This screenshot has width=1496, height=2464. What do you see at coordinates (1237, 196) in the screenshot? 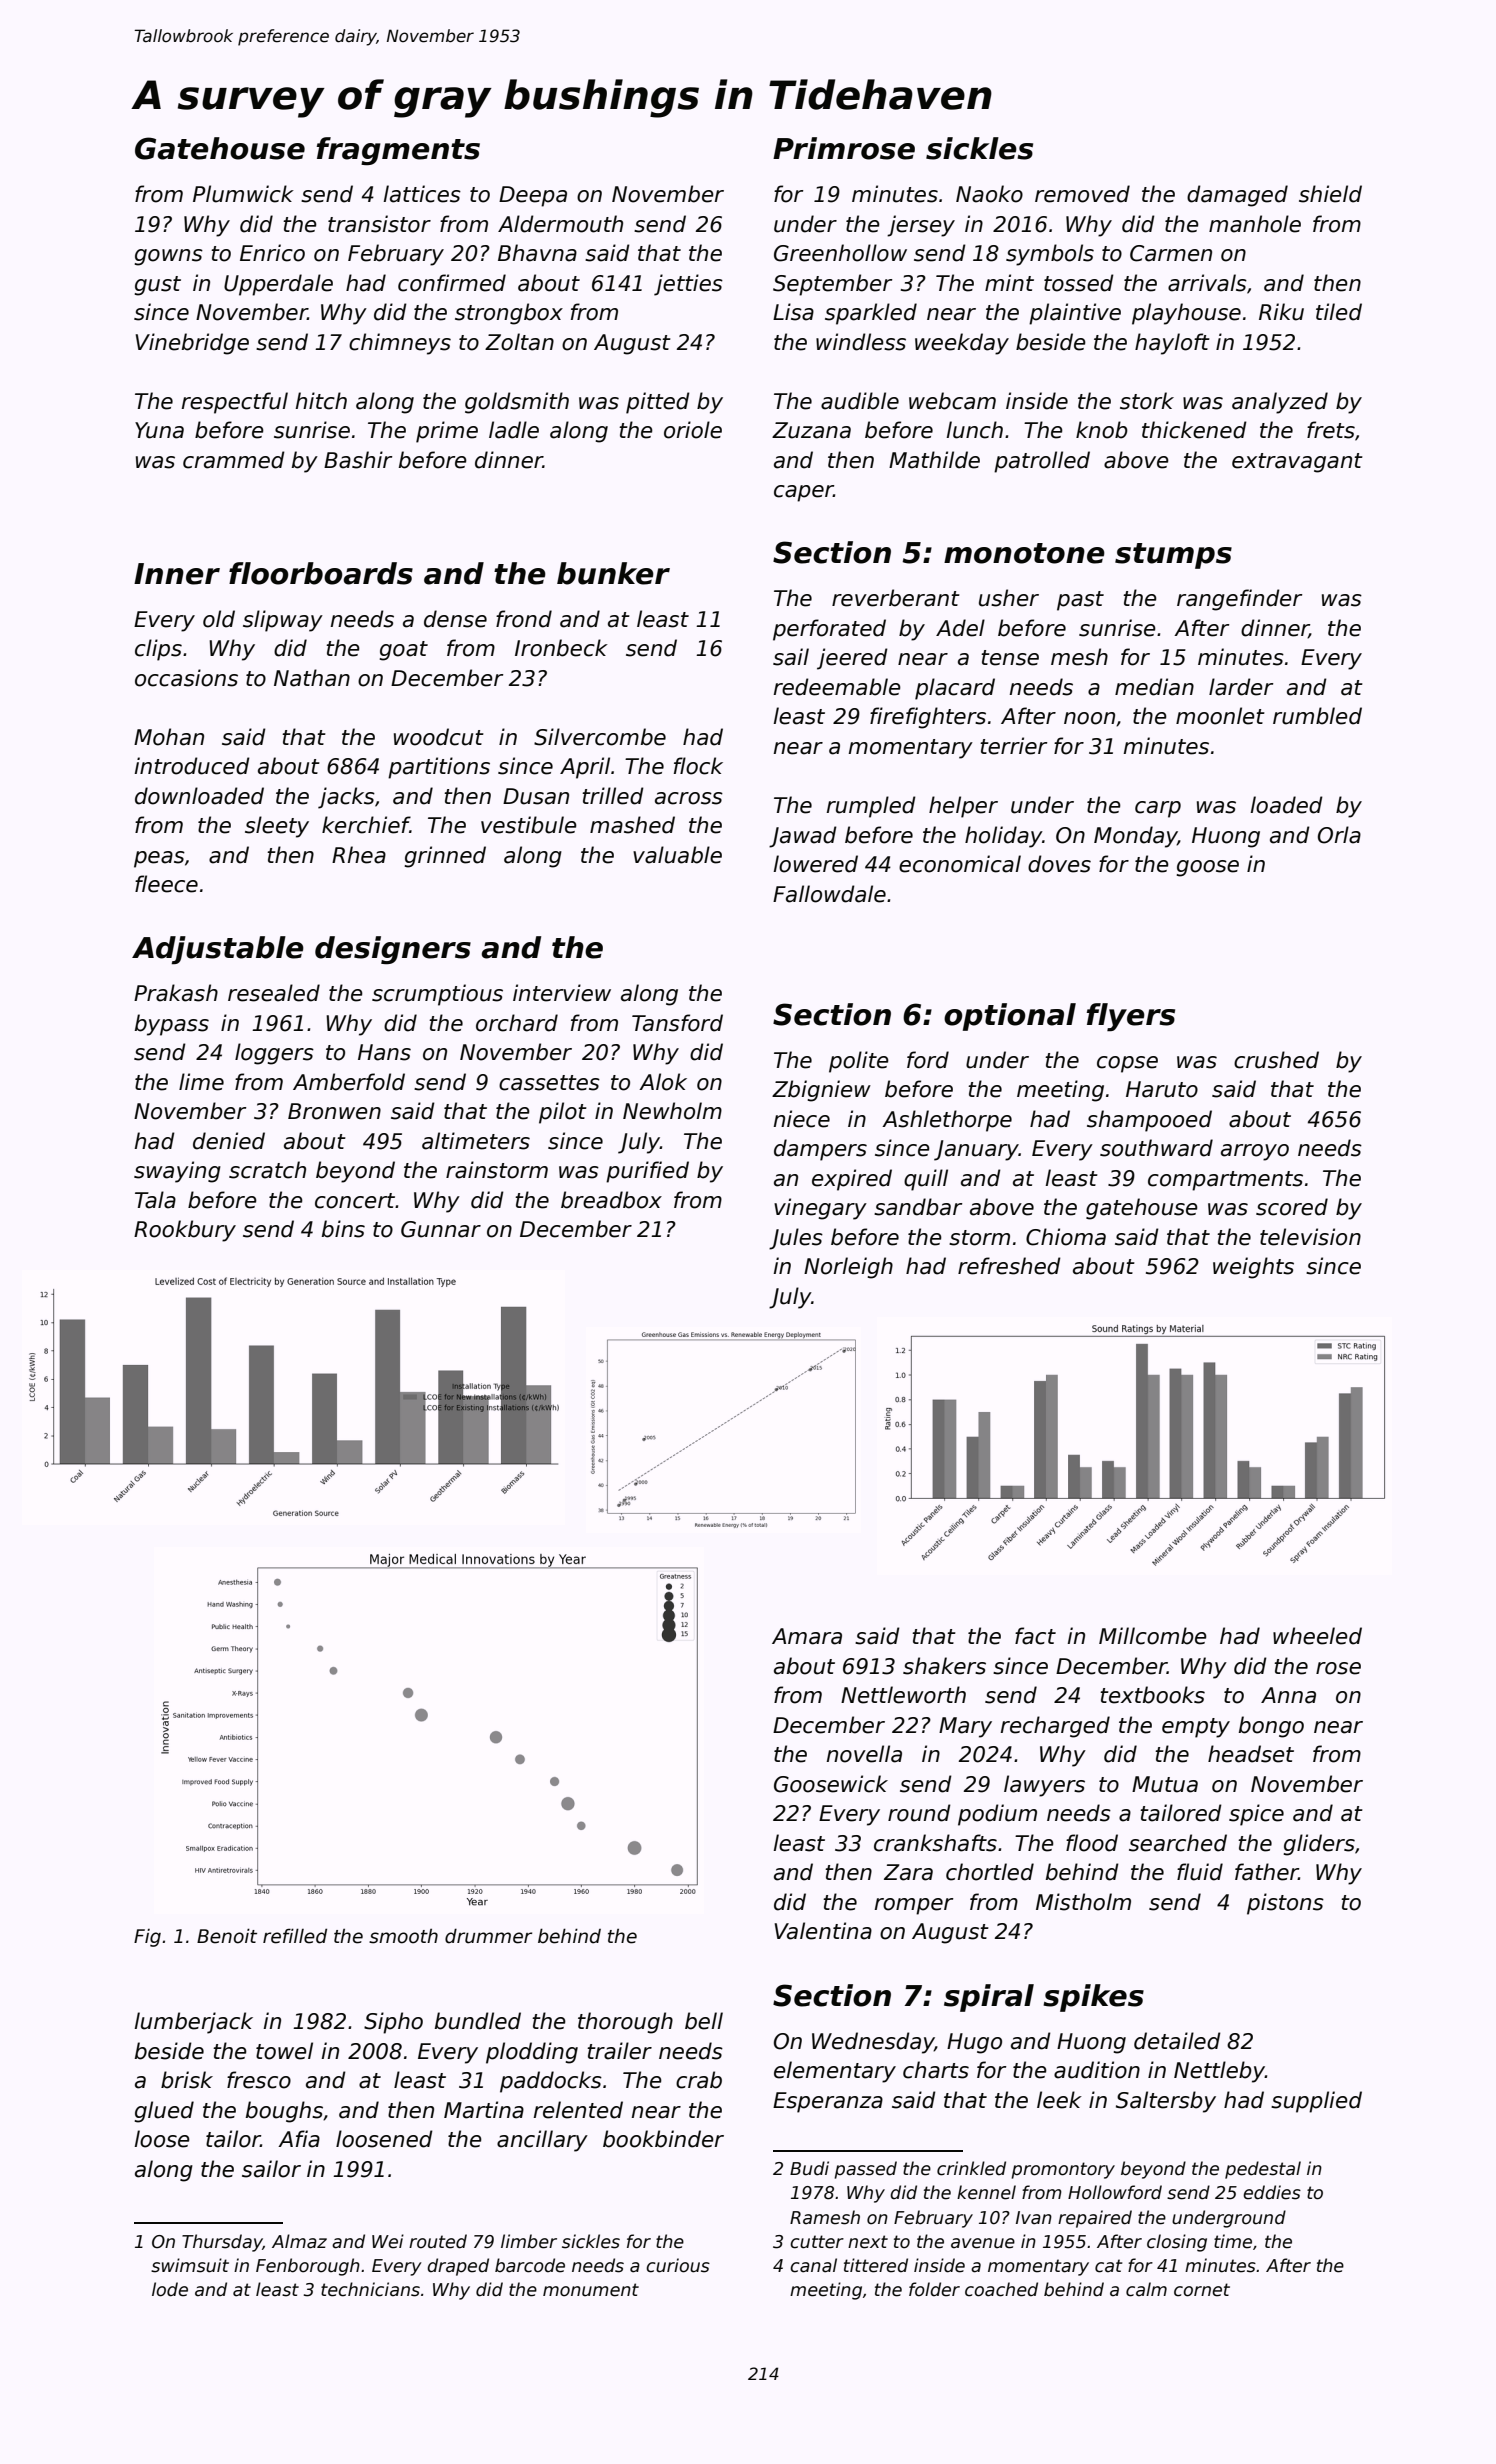
I see `damaged` at bounding box center [1237, 196].
